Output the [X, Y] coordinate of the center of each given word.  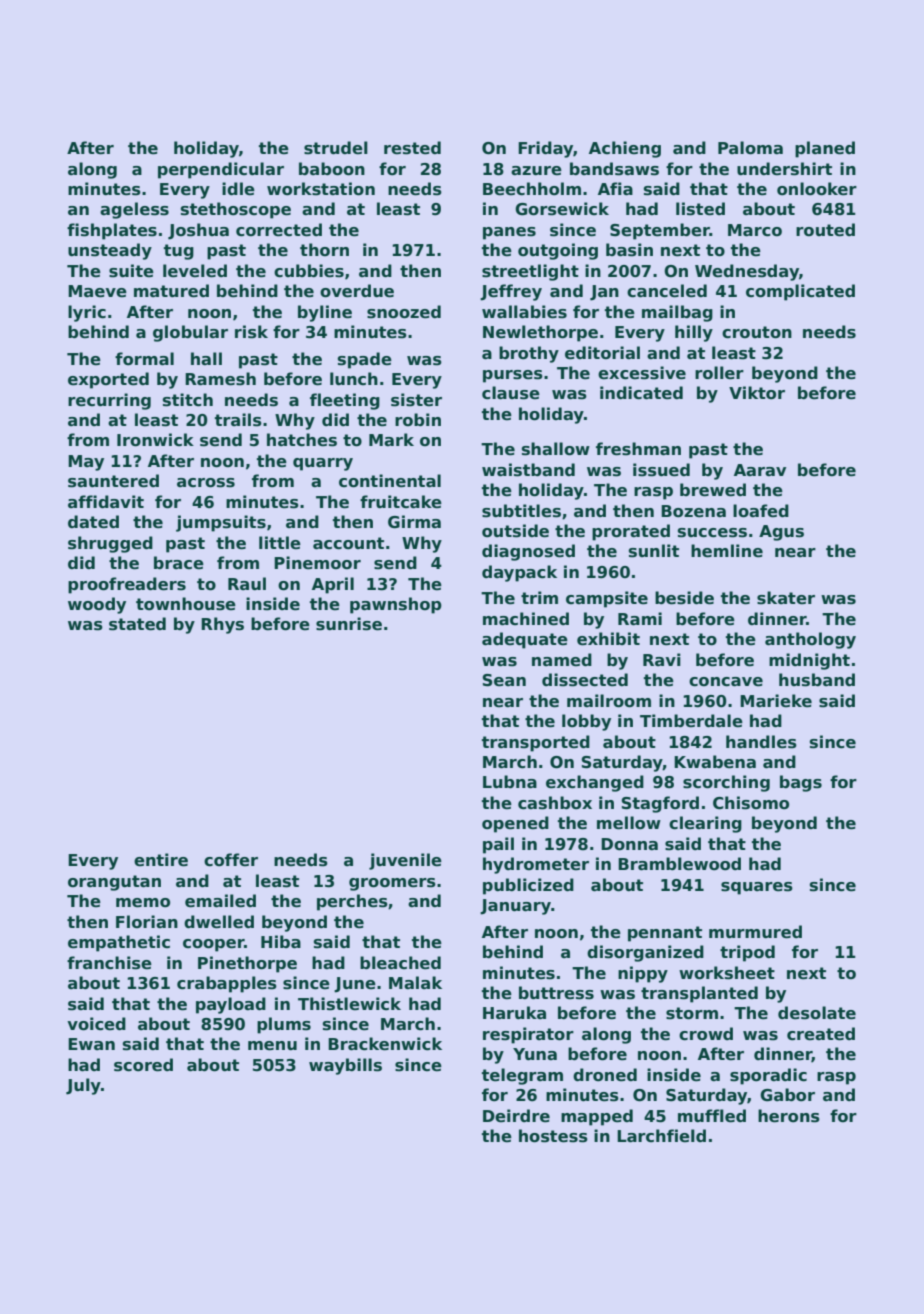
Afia [615, 189]
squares [757, 888]
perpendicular [221, 170]
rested [412, 148]
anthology [810, 640]
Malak [415, 982]
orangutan [114, 883]
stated [137, 624]
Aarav [760, 470]
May [86, 463]
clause [511, 393]
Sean [504, 680]
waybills [345, 1066]
